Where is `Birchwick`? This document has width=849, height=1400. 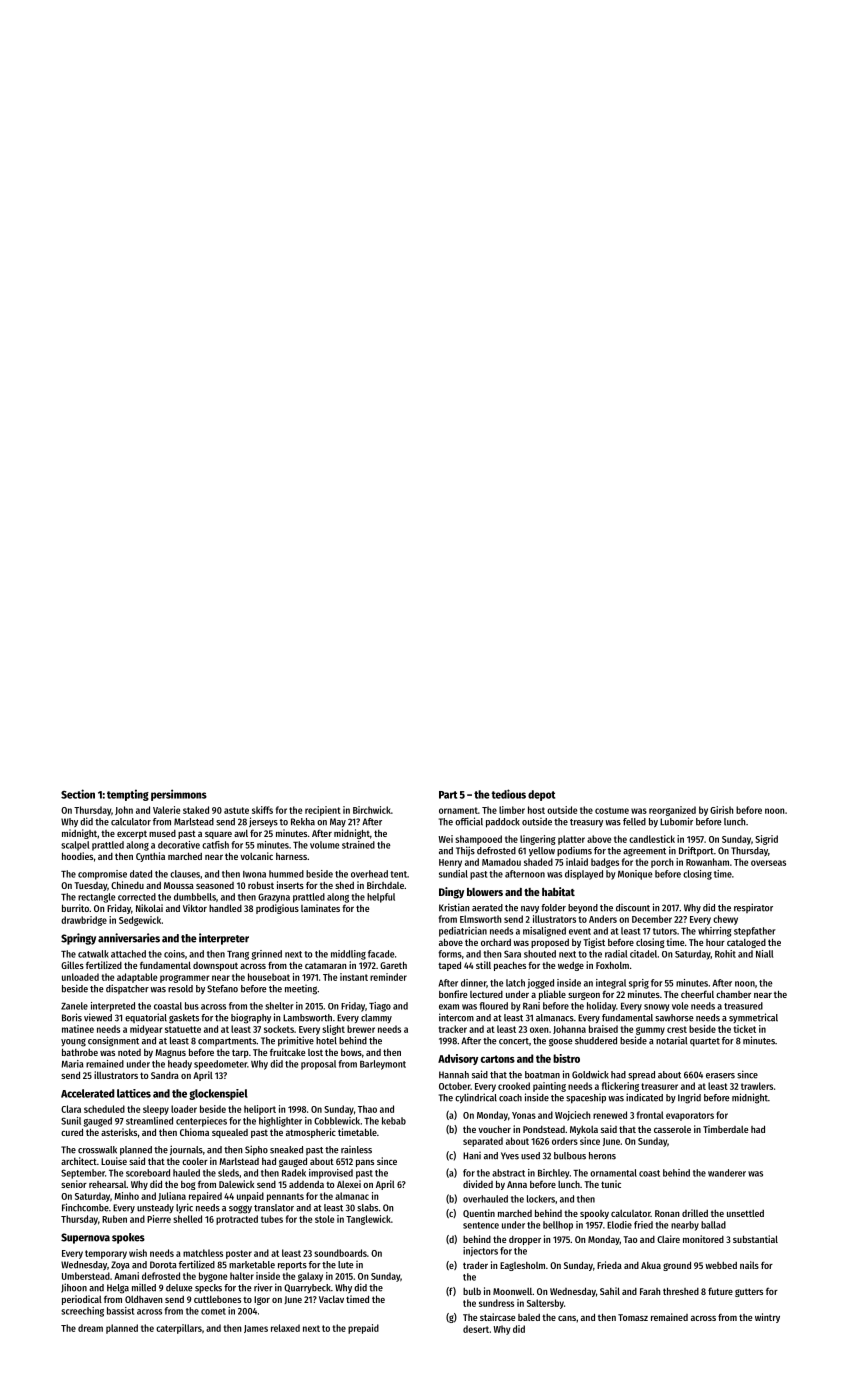 Birchwick is located at coordinates (372, 810).
